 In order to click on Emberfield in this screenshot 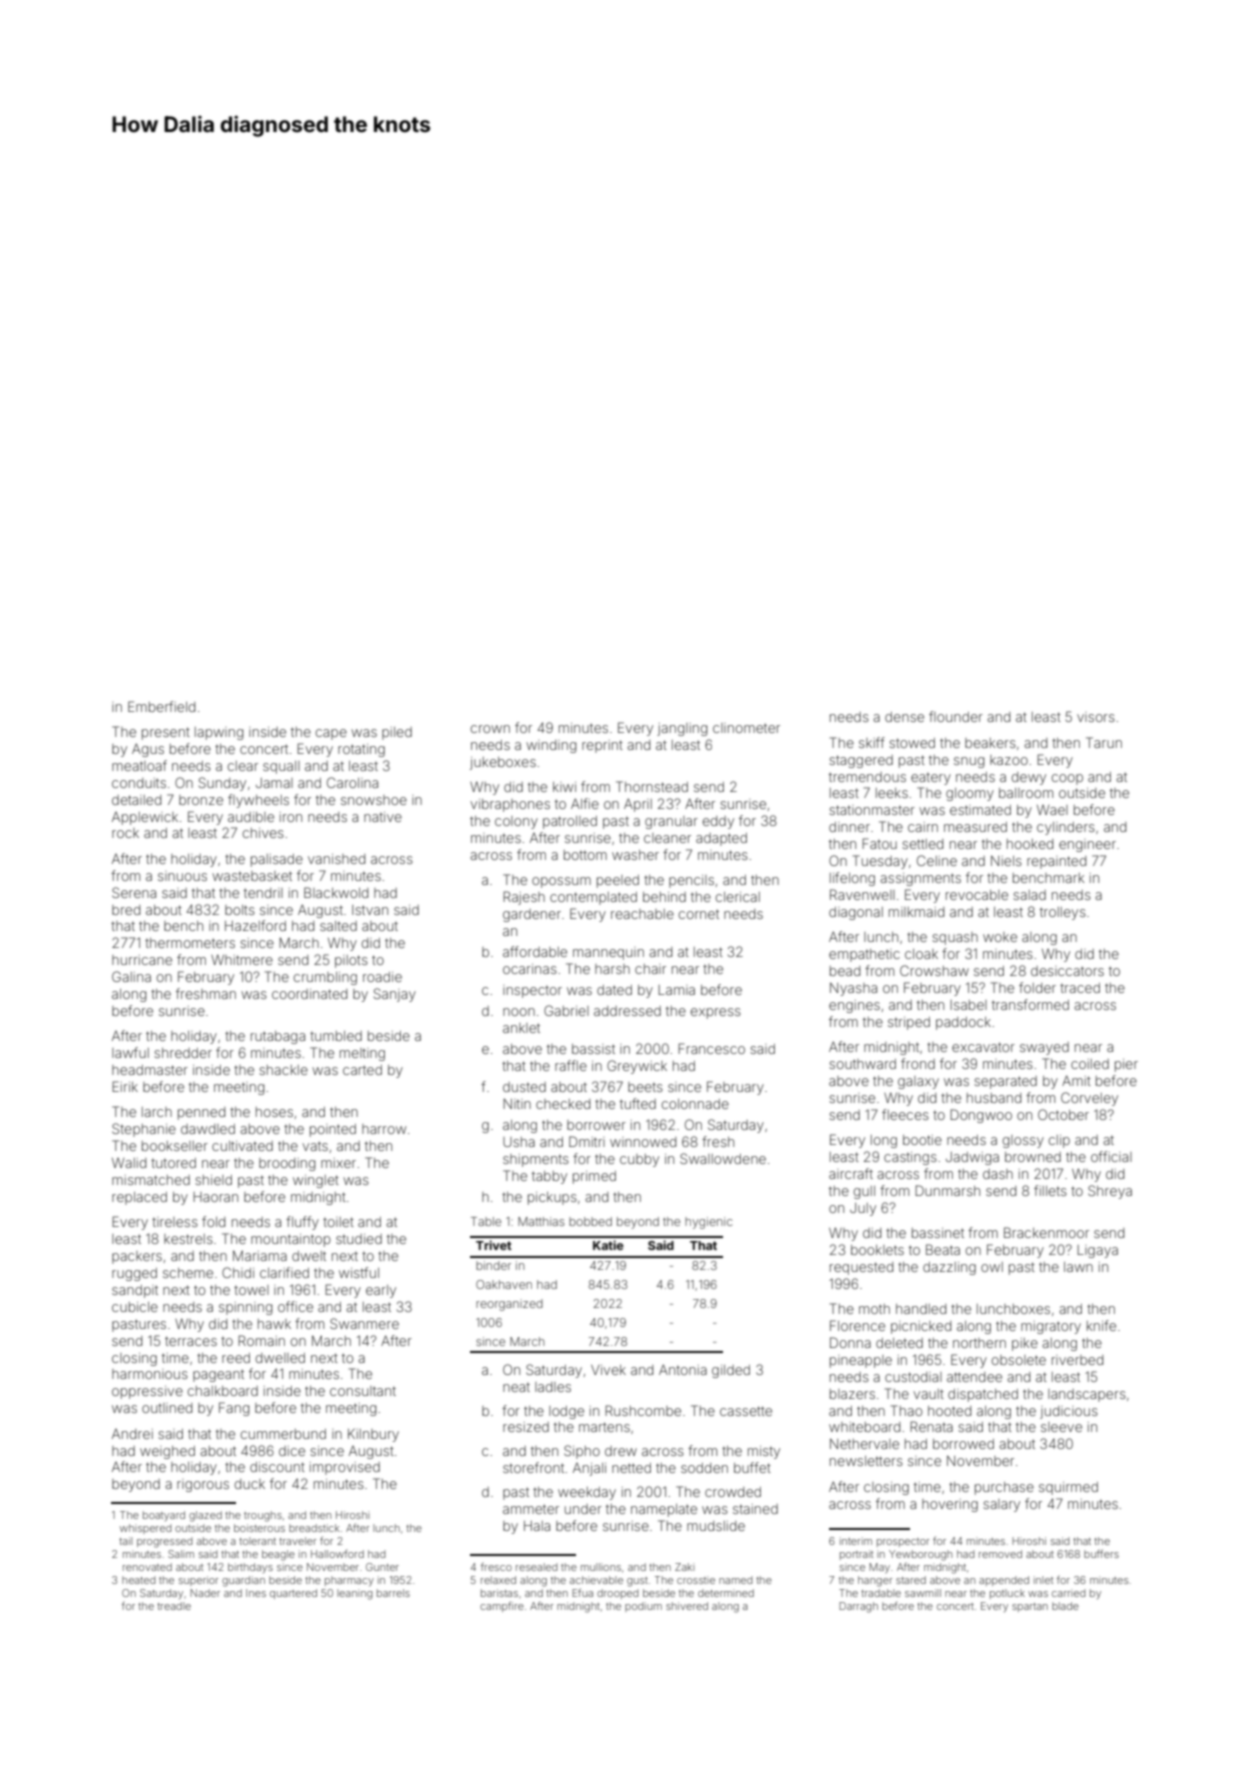, I will do `click(161, 706)`.
